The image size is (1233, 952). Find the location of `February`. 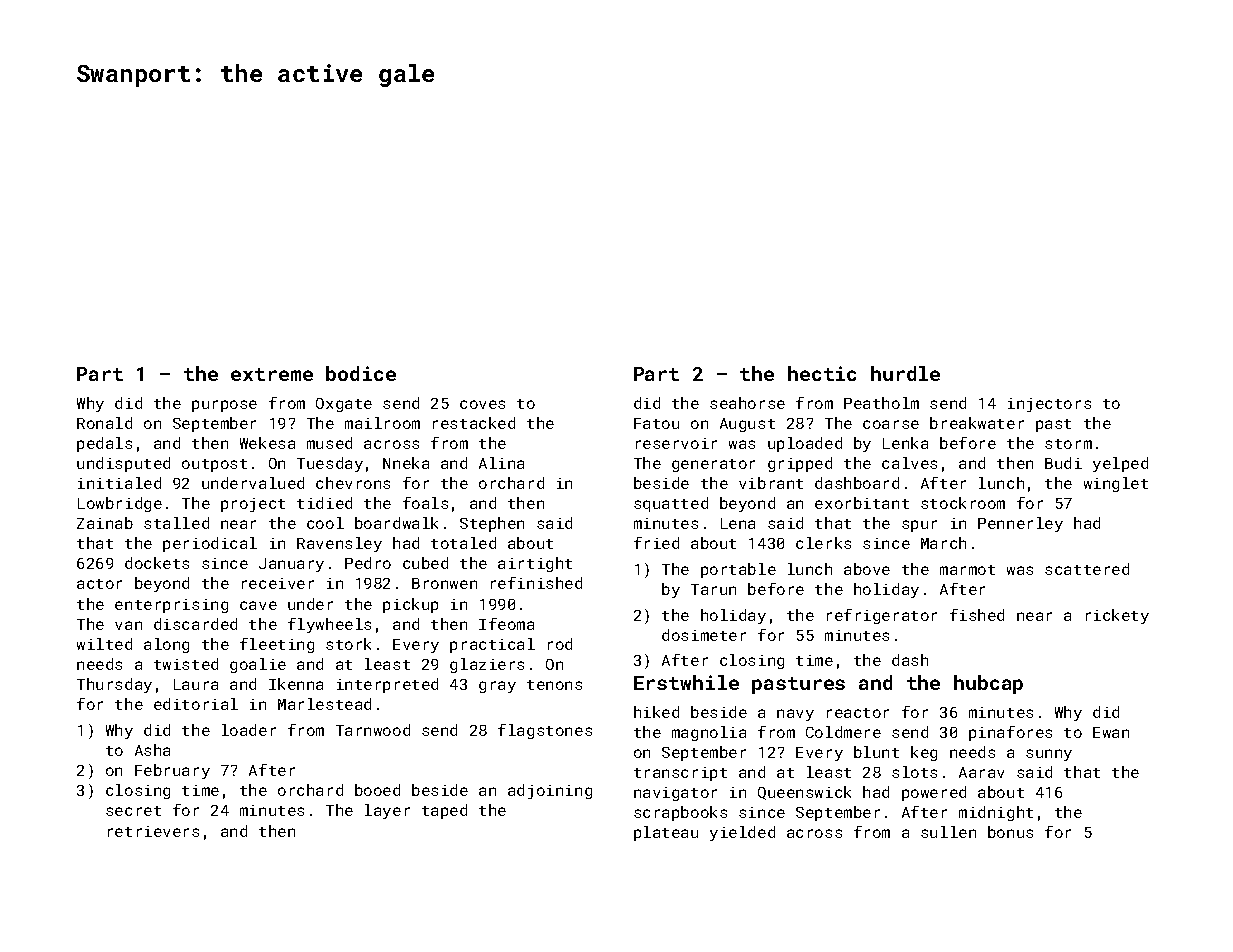

February is located at coordinates (172, 771).
